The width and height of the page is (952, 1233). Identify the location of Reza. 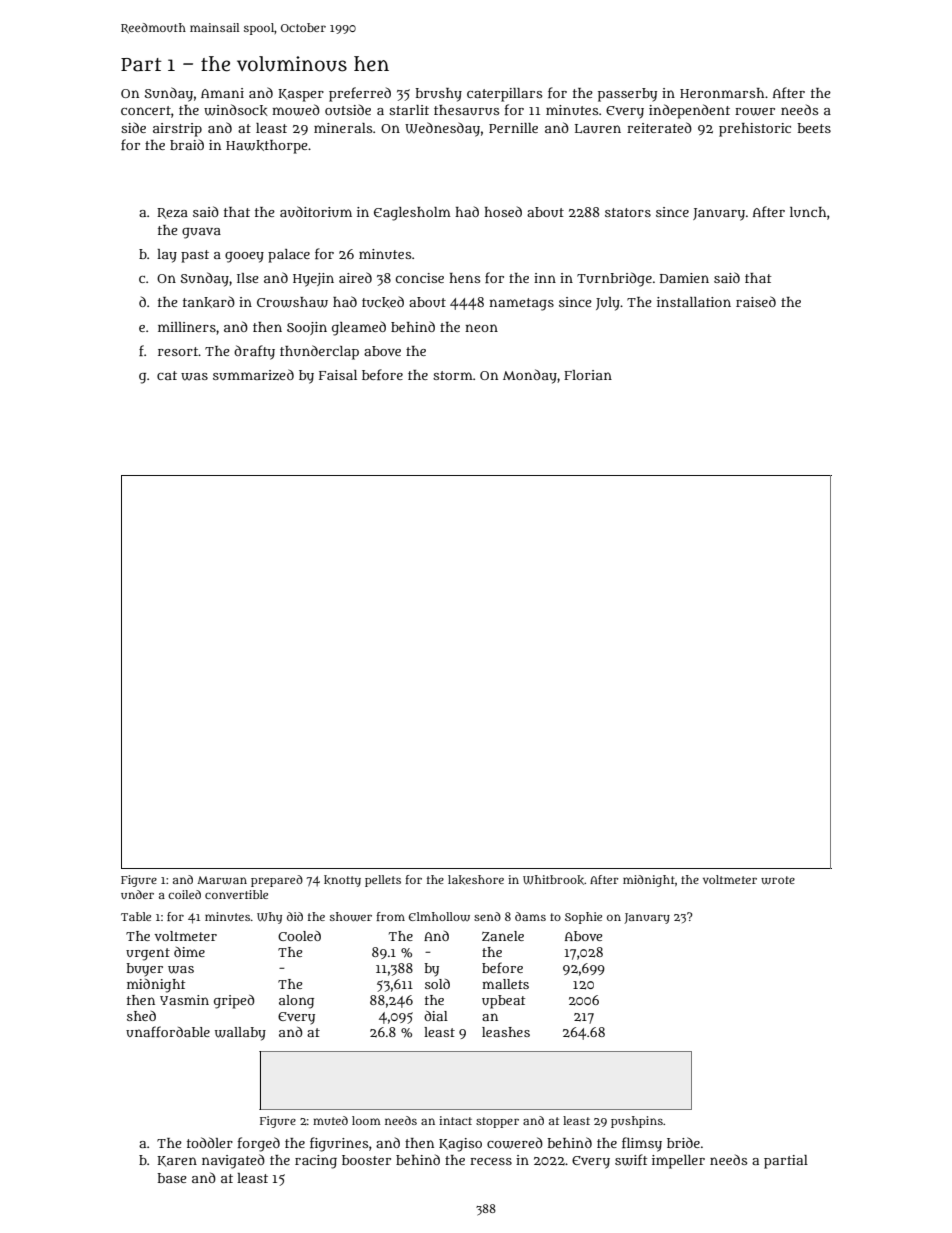
(172, 213).
